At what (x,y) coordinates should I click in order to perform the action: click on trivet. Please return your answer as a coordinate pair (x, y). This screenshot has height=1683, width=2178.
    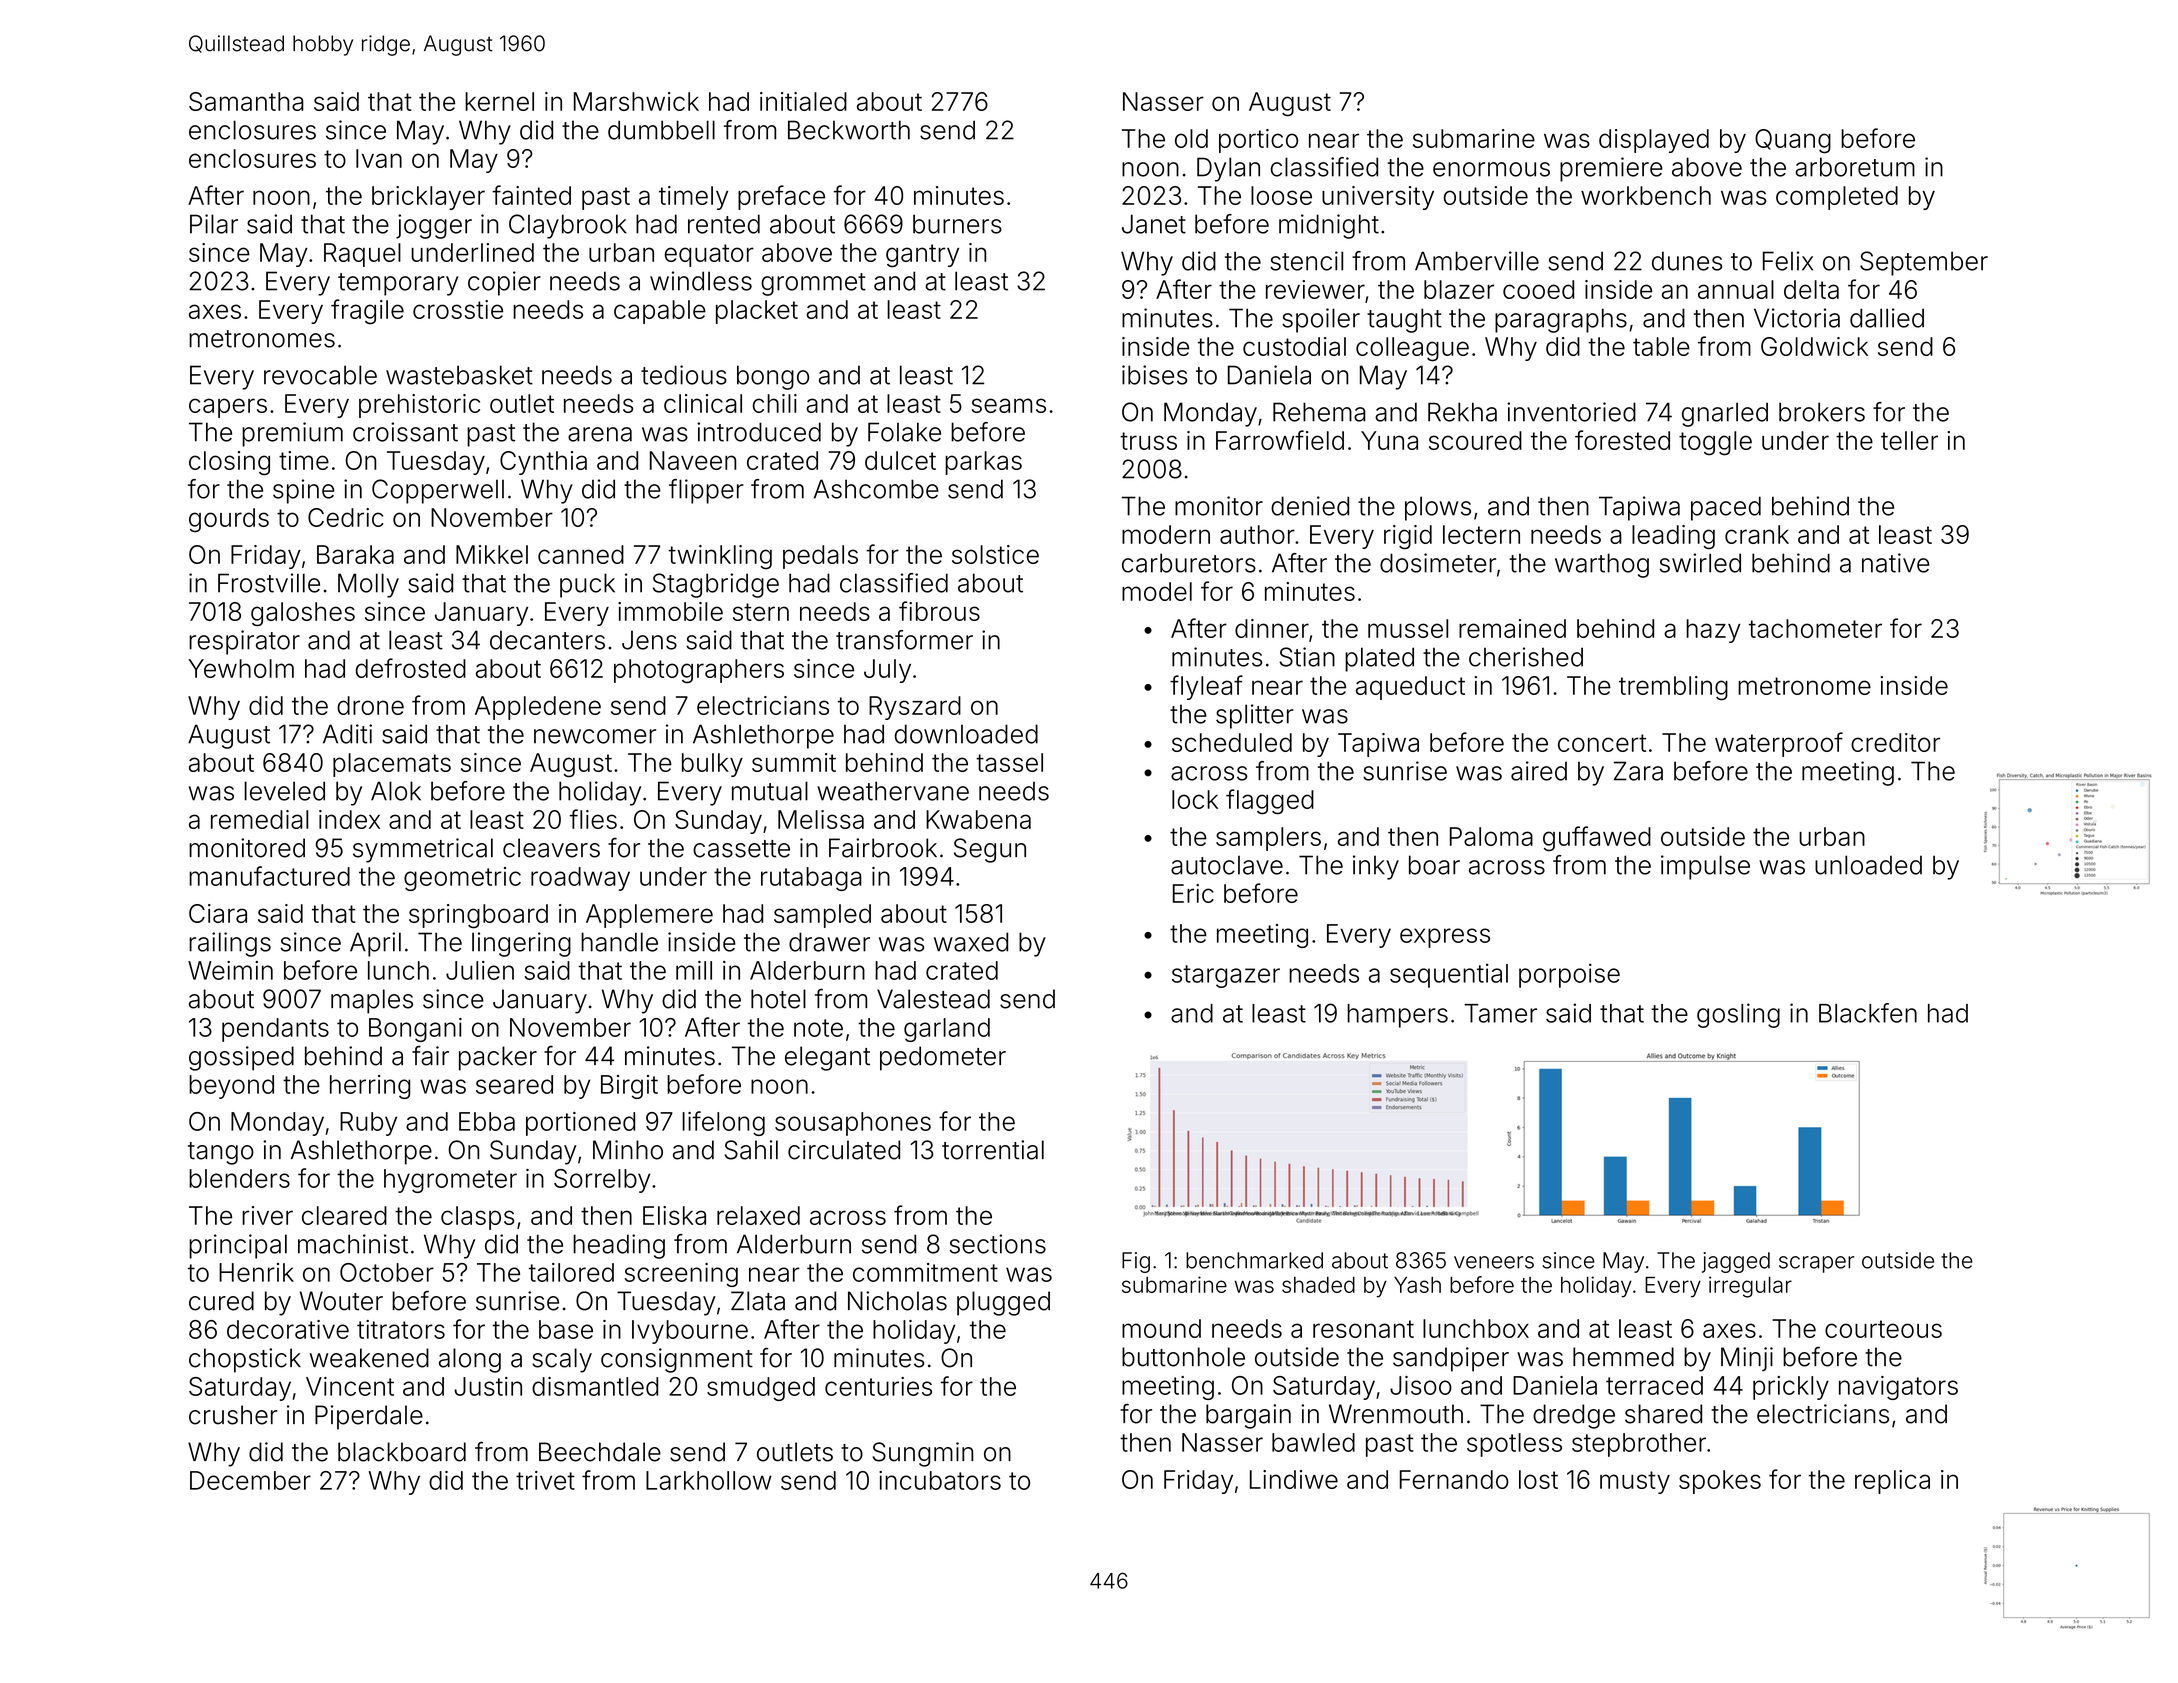
    Looking at the image, I should click on (545, 1480).
